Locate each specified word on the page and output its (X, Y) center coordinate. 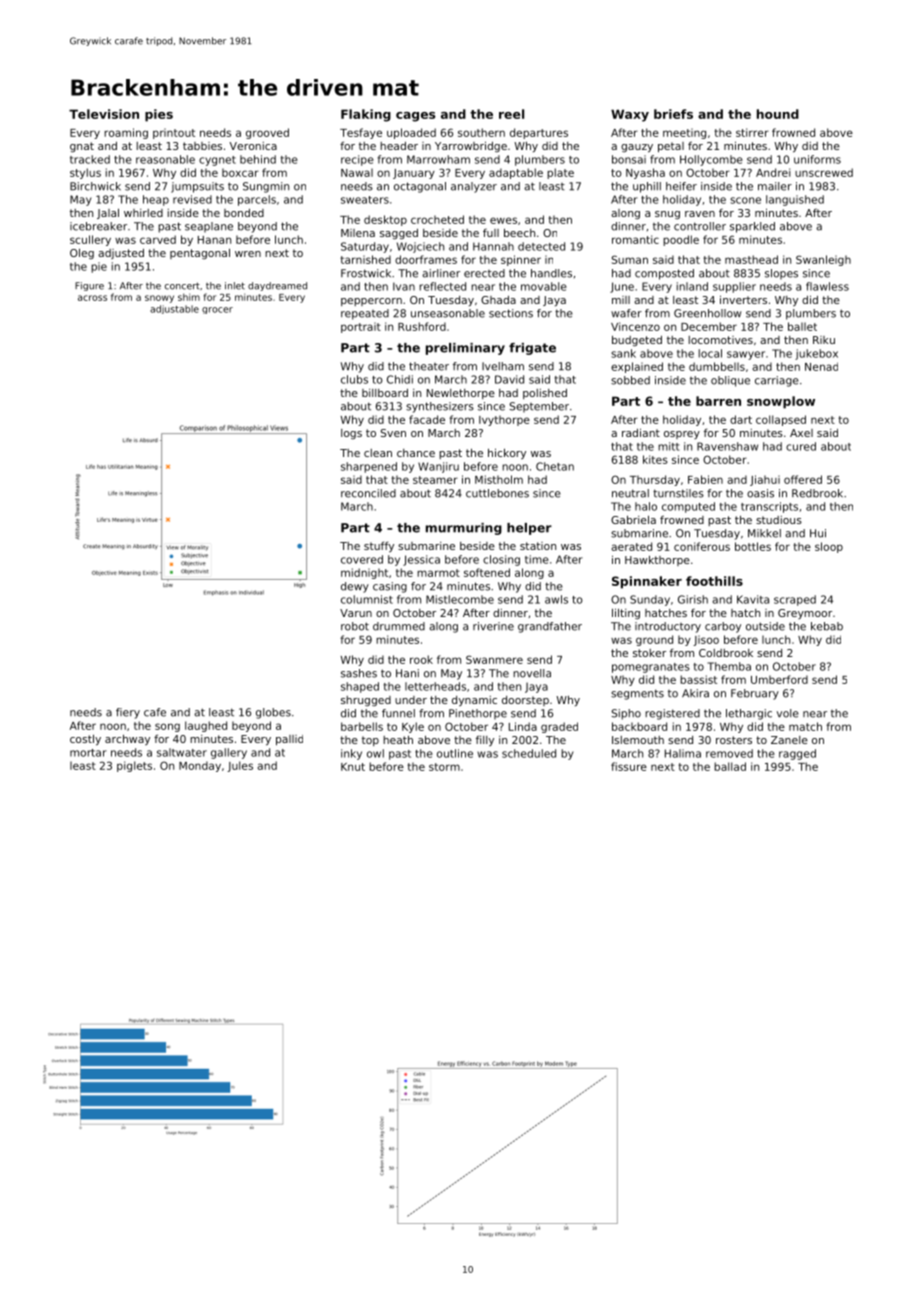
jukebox (816, 354)
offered (803, 479)
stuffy (379, 547)
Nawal (357, 172)
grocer (217, 310)
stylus (85, 173)
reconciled (368, 493)
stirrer (752, 132)
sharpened (369, 467)
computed (688, 507)
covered (362, 559)
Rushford (422, 326)
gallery (229, 753)
